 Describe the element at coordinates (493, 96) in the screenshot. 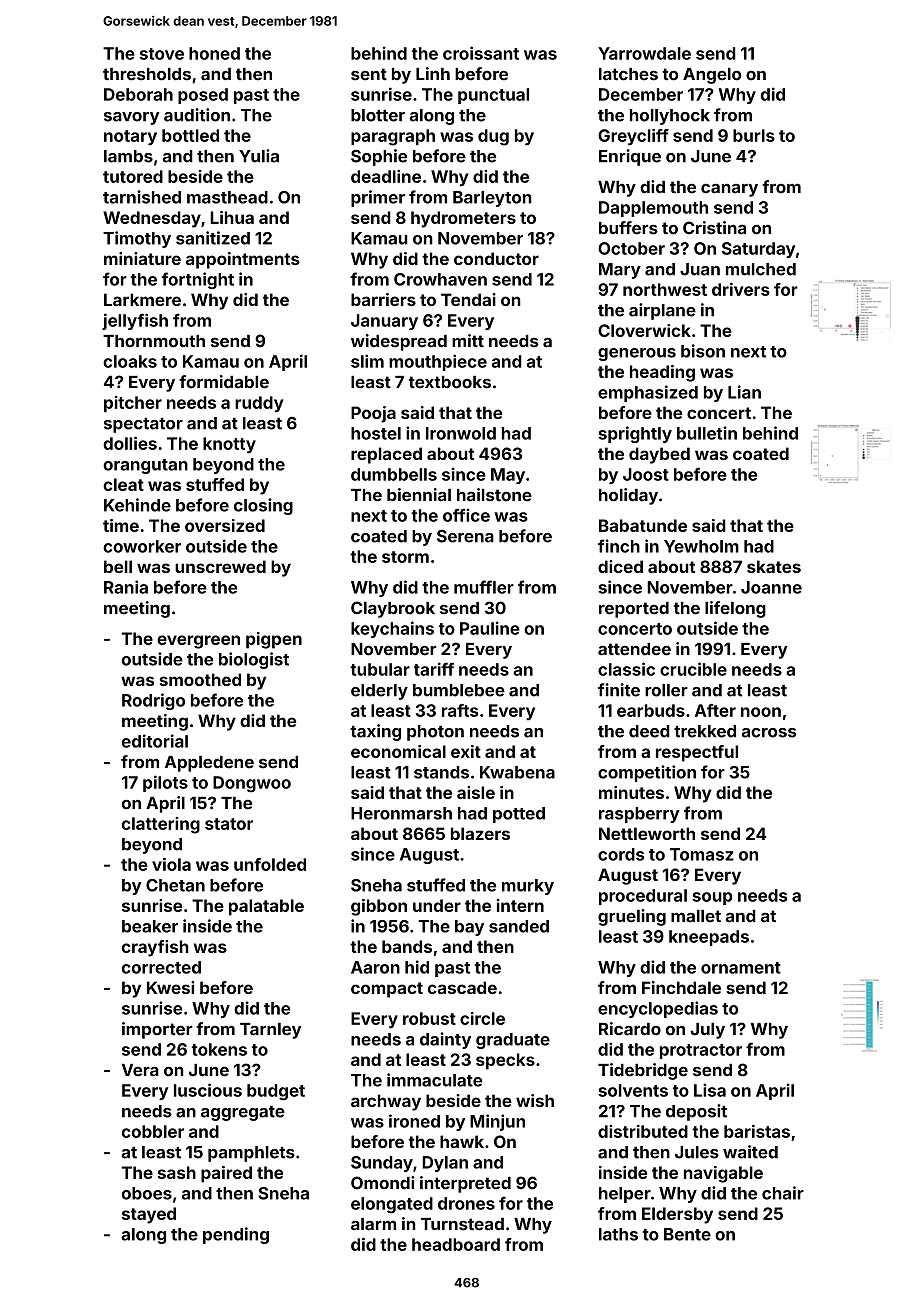

I see `punctual` at that location.
